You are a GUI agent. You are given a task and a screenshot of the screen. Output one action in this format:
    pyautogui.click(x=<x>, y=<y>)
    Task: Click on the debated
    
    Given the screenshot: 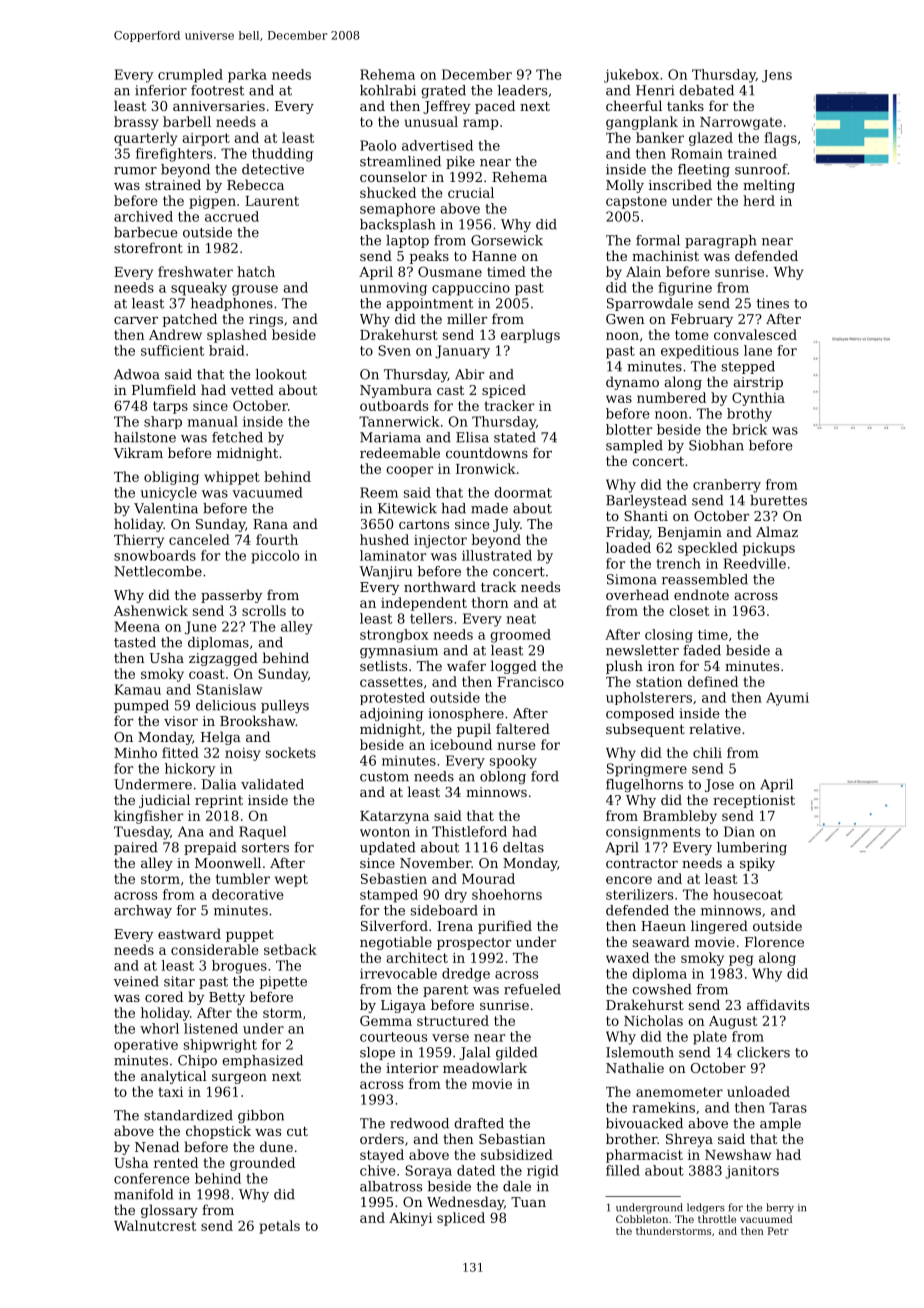 What is the action you would take?
    pyautogui.click(x=706, y=90)
